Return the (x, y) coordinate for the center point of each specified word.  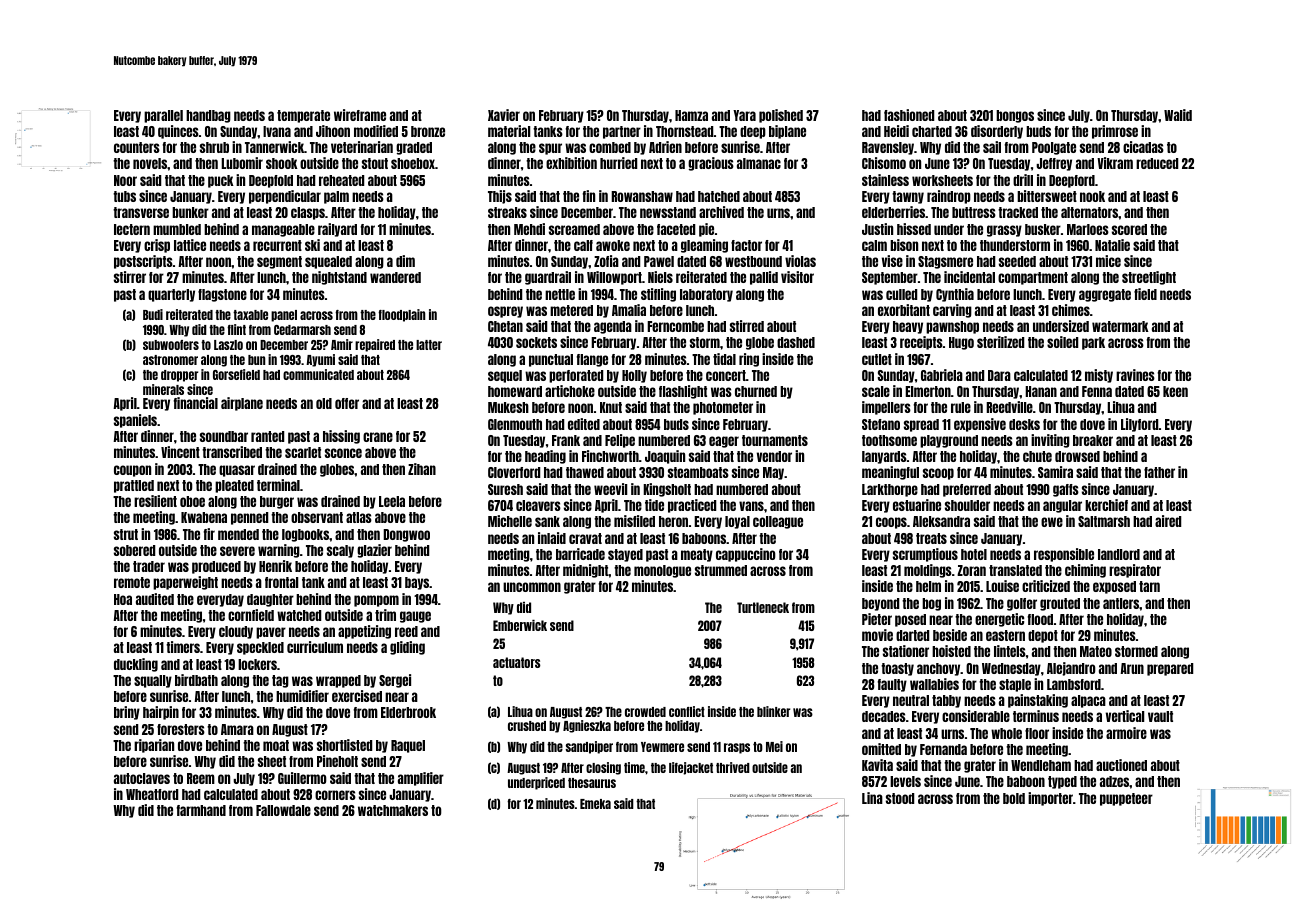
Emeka (595, 804)
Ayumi (320, 360)
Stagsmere (945, 262)
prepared (1170, 669)
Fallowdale (283, 810)
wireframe (360, 115)
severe (237, 551)
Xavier (504, 115)
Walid (1178, 115)
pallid (764, 278)
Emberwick (520, 625)
